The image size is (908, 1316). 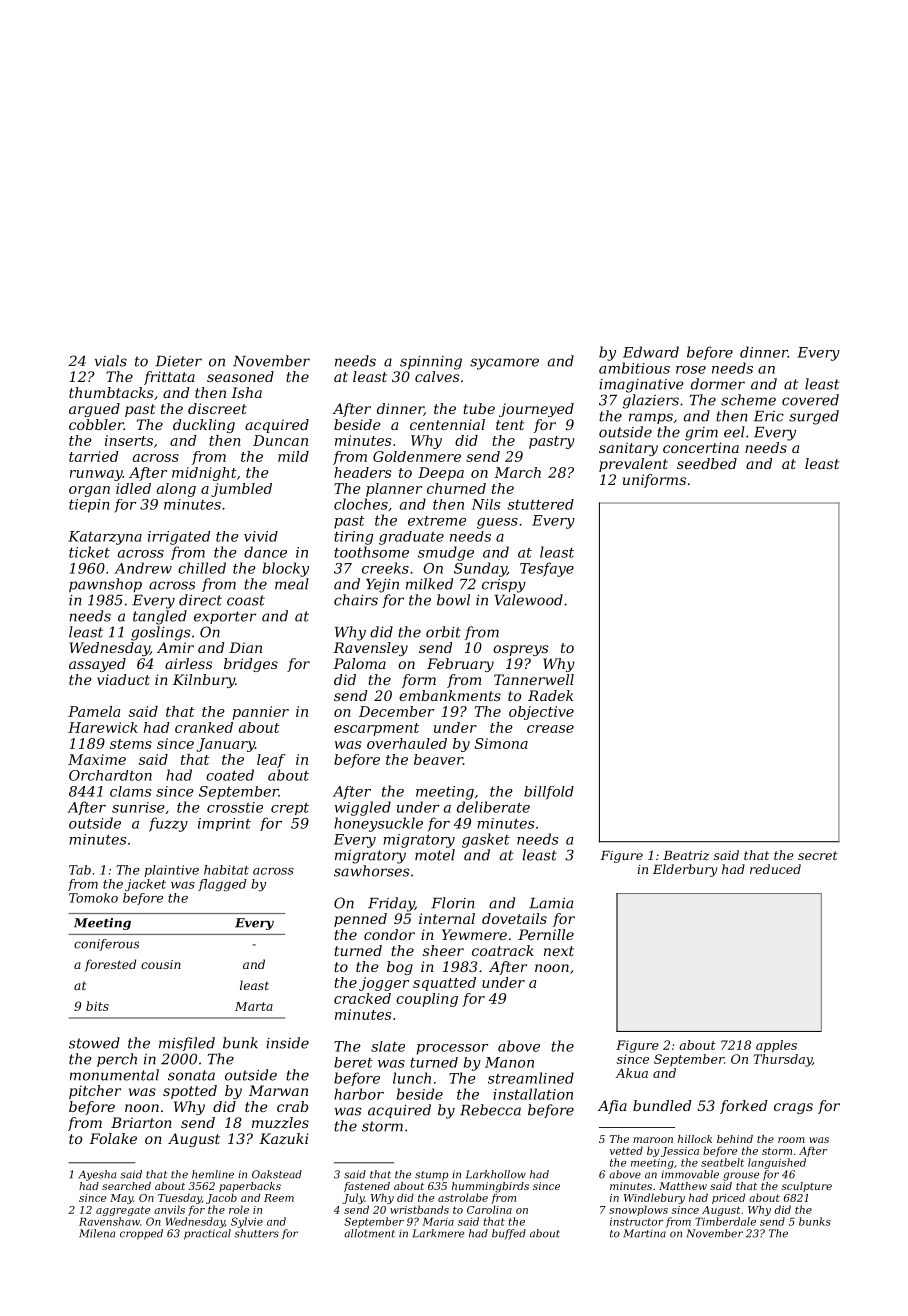 I want to click on snowplows, so click(x=638, y=1210).
